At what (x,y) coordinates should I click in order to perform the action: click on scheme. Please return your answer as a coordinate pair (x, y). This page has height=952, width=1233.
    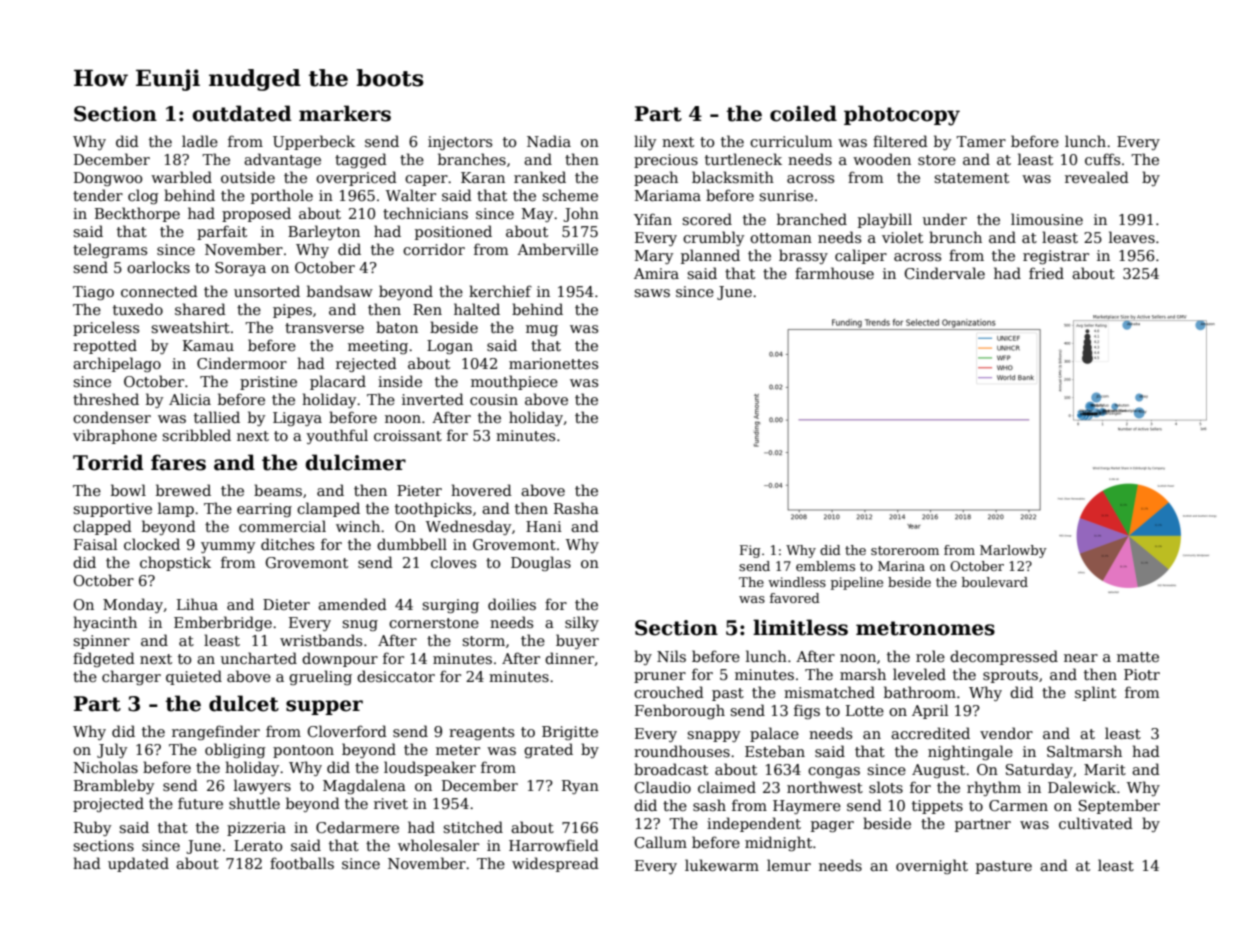
    Looking at the image, I should click on (570, 195).
